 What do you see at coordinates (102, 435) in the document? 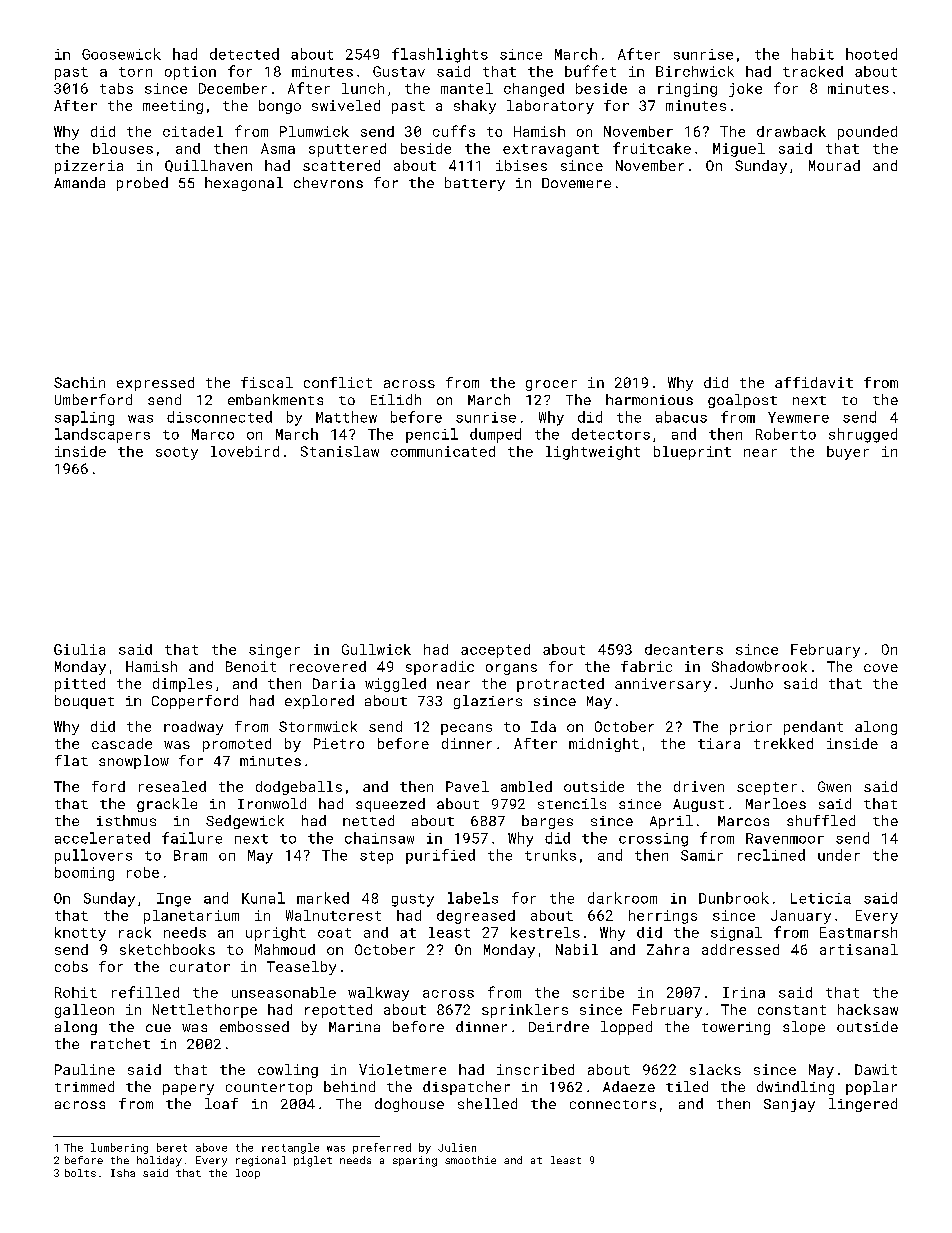
I see `landscapers` at bounding box center [102, 435].
